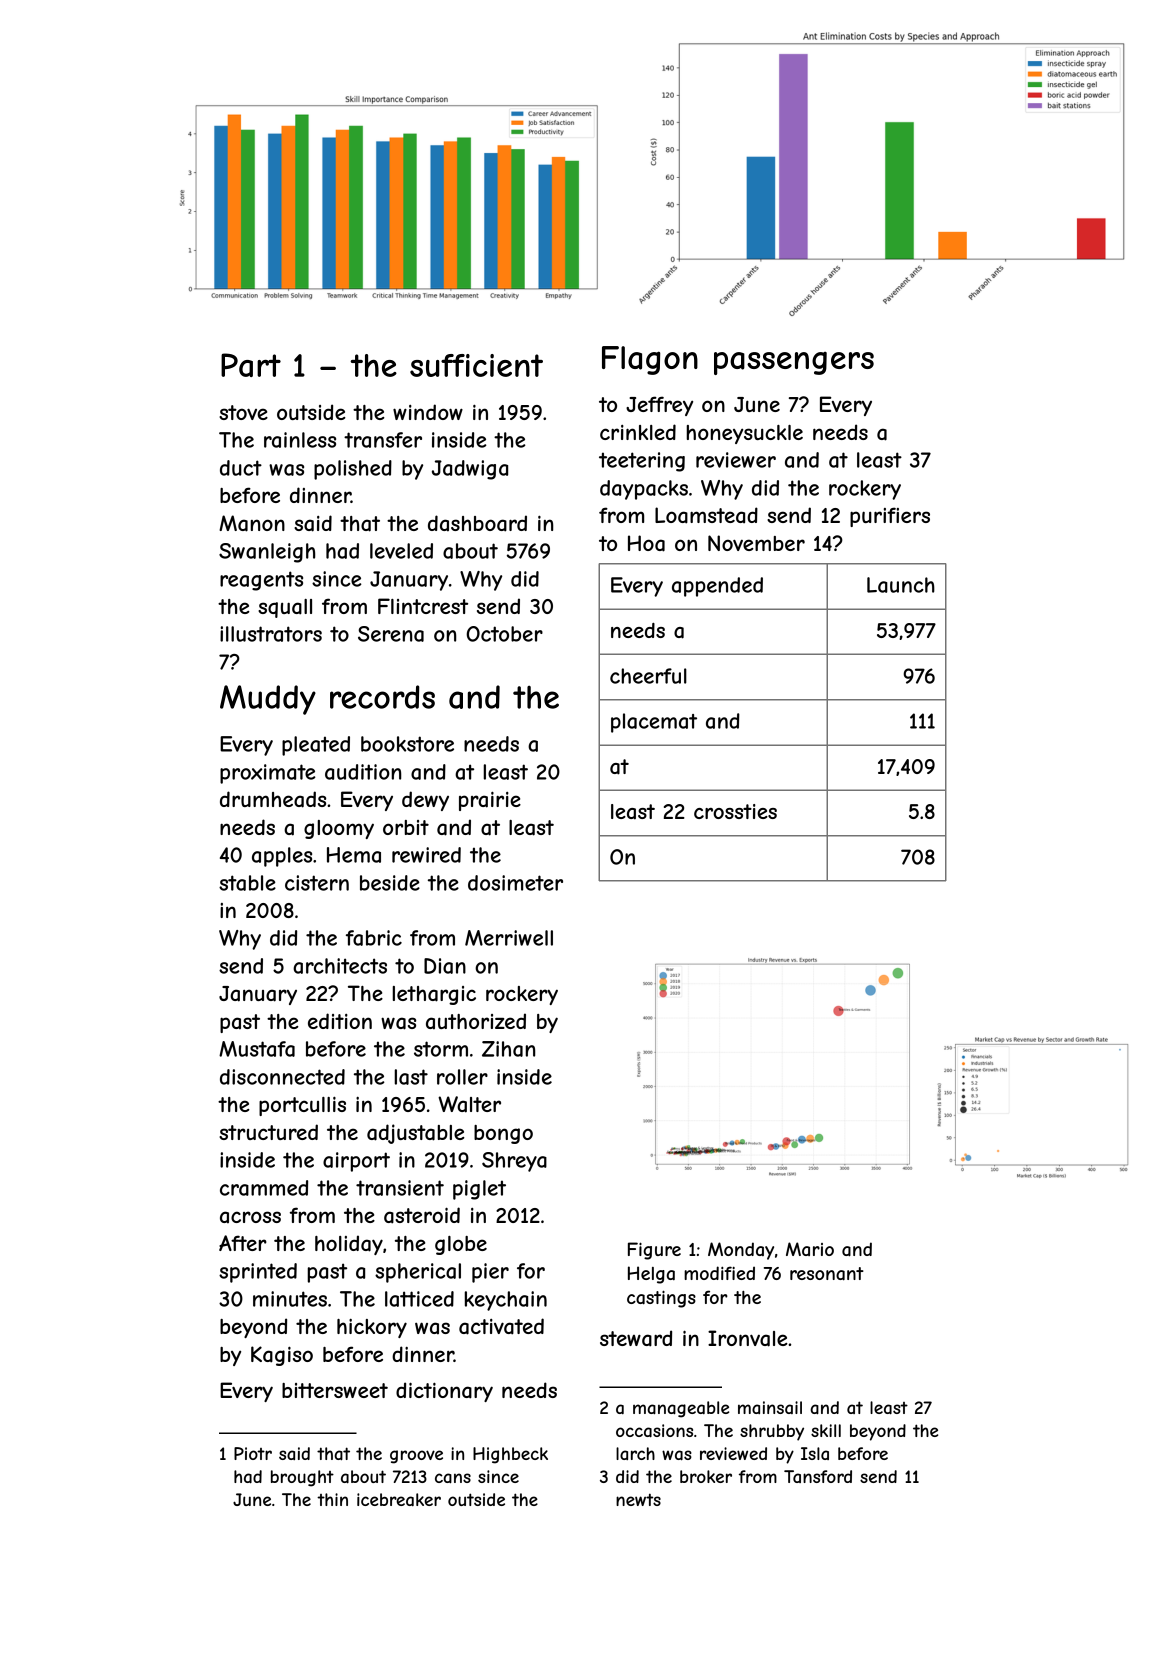 This document has width=1165, height=1654. Describe the element at coordinates (515, 883) in the document. I see `dosimeter` at that location.
